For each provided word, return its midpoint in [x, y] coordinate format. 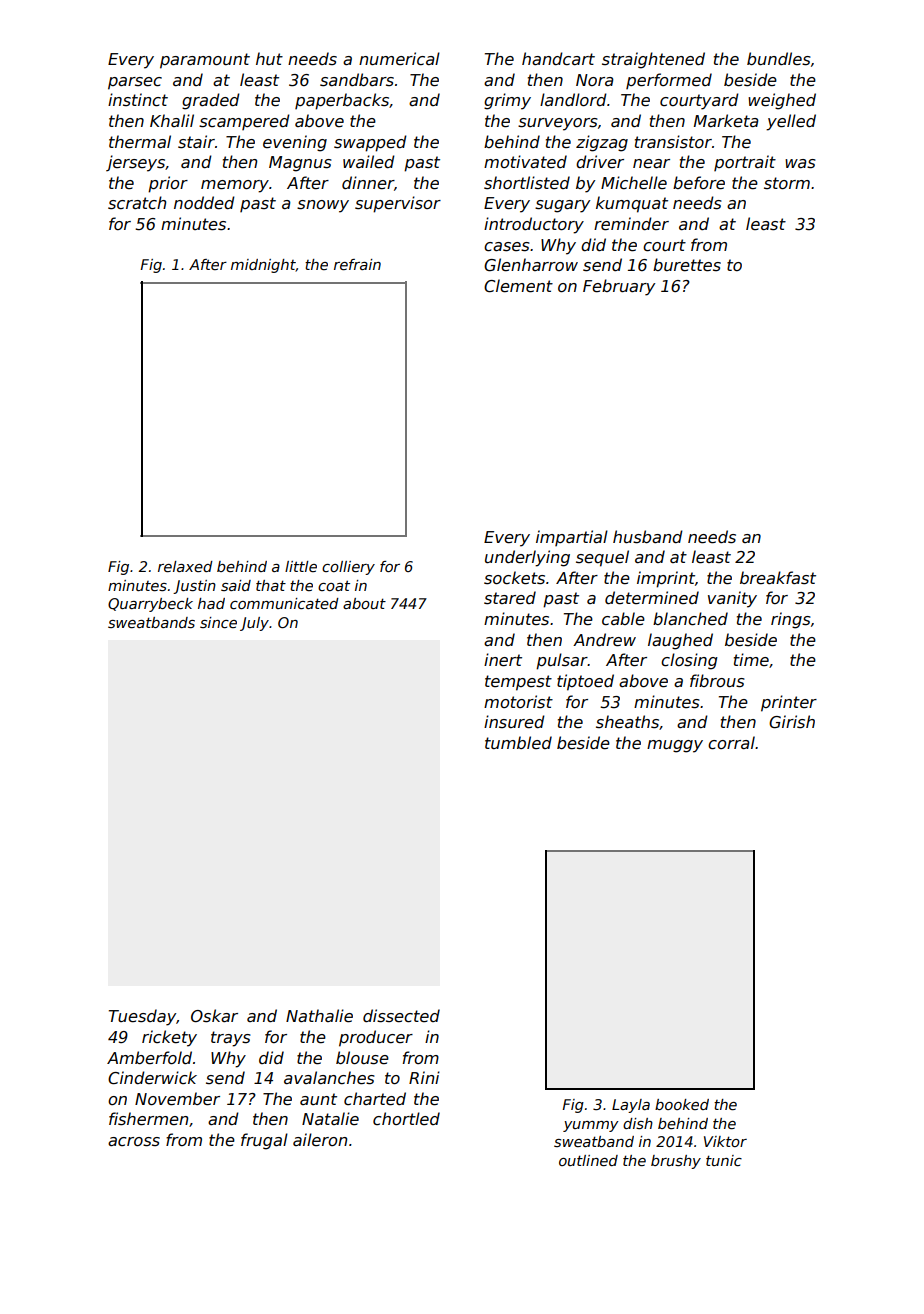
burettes [687, 265]
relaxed [185, 566]
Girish [792, 722]
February [619, 287]
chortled [406, 1118]
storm [787, 183]
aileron [320, 1139]
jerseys [135, 163]
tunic [724, 1160]
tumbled [518, 742]
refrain [357, 264]
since [218, 622]
